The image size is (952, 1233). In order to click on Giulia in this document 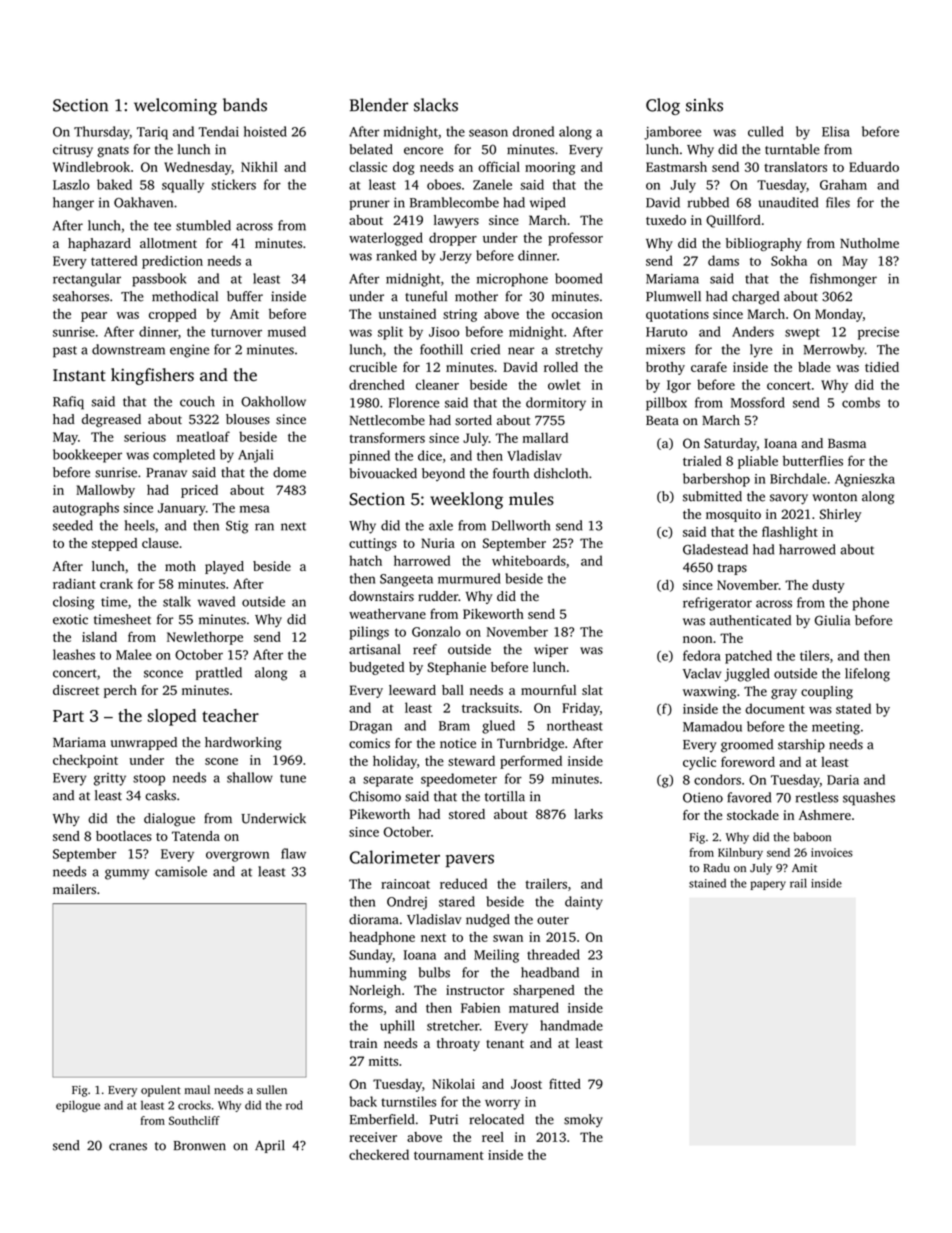, I will do `click(832, 620)`.
